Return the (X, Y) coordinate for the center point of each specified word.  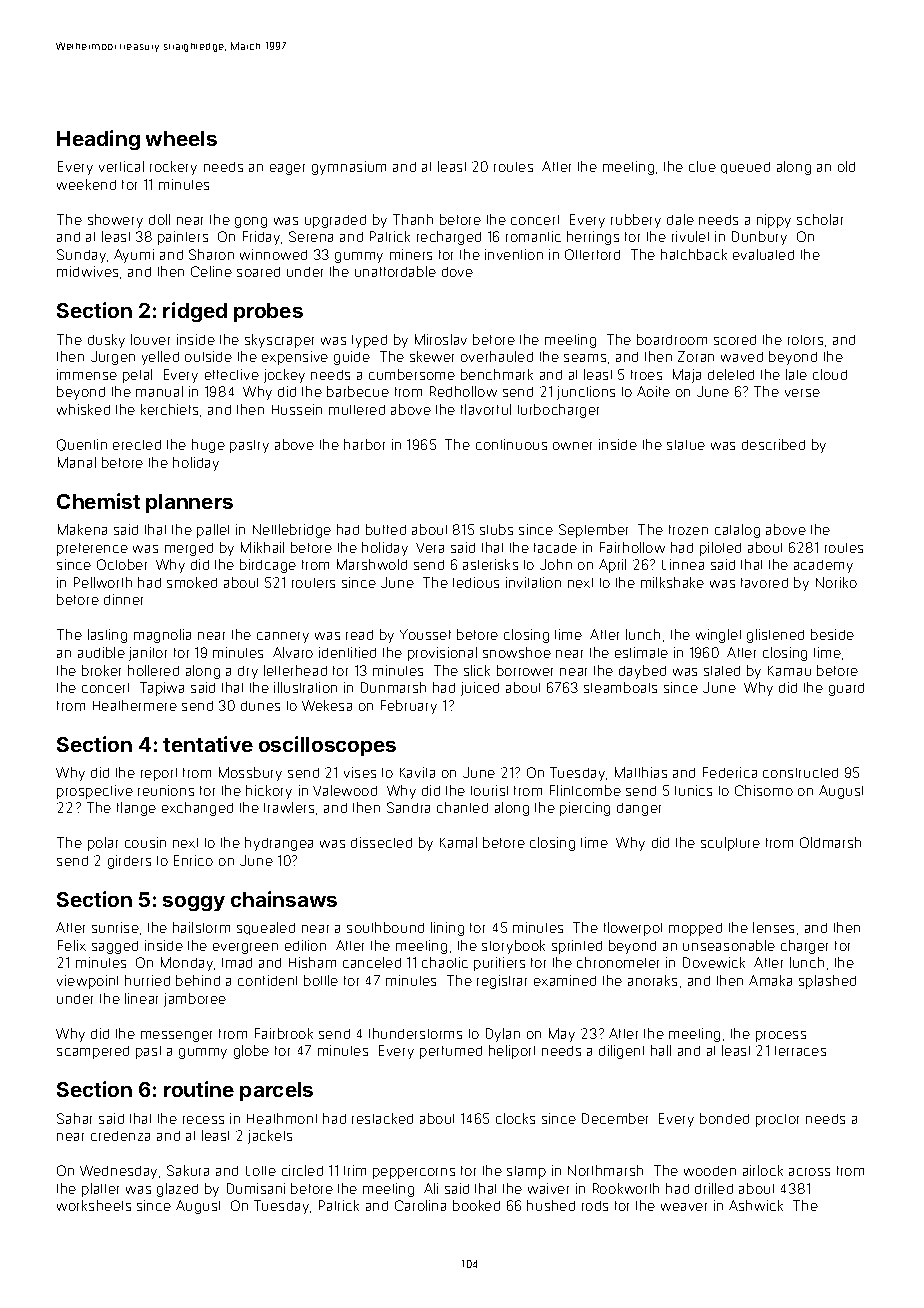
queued (745, 168)
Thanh (413, 219)
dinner (123, 599)
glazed (177, 1190)
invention (514, 254)
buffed (386, 529)
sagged (115, 947)
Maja (687, 376)
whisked (83, 409)
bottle (321, 980)
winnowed (273, 254)
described (773, 444)
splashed (827, 982)
